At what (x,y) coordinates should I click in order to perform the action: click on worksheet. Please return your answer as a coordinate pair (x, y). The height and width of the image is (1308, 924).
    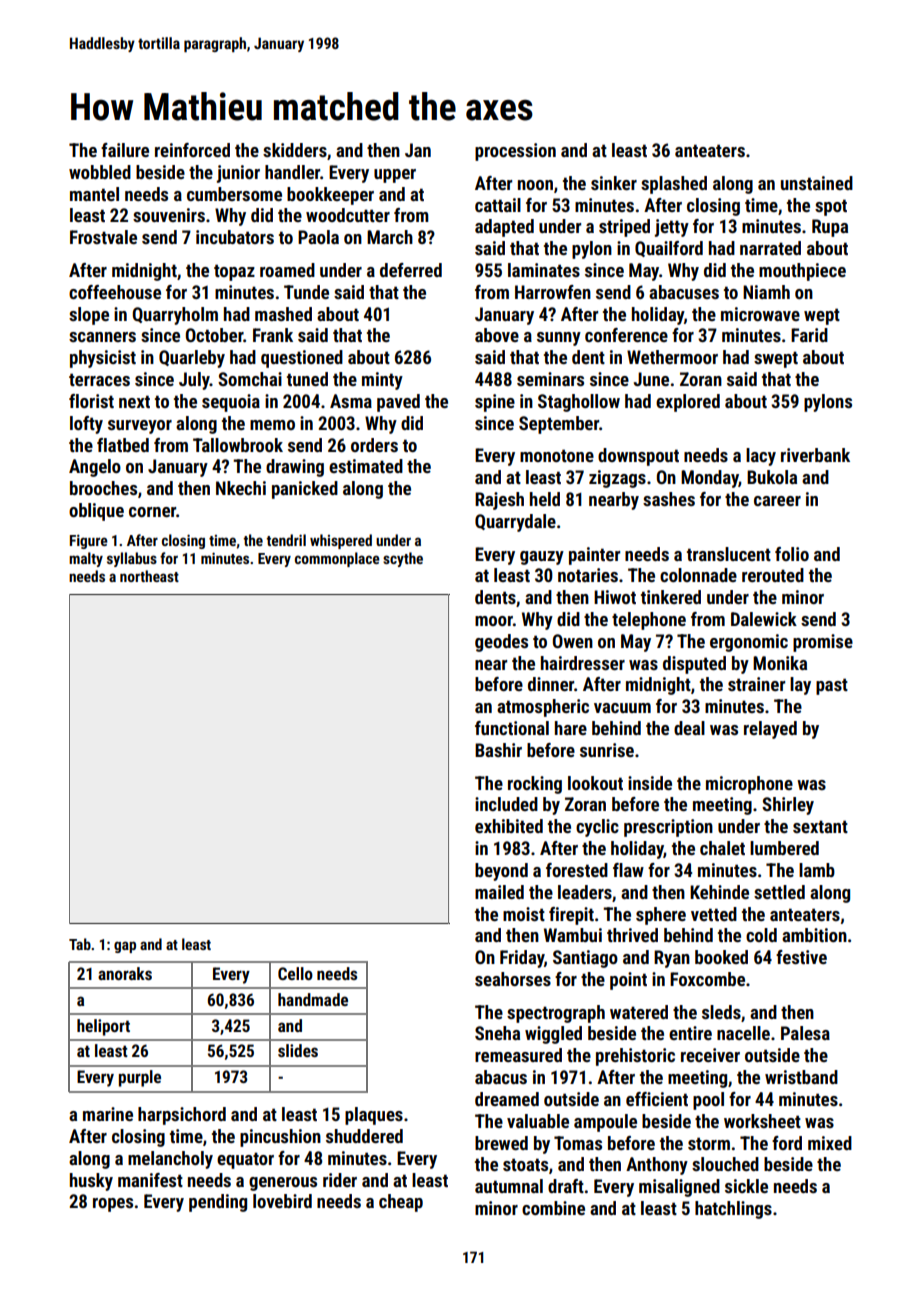
    Looking at the image, I should click on (762, 1121).
